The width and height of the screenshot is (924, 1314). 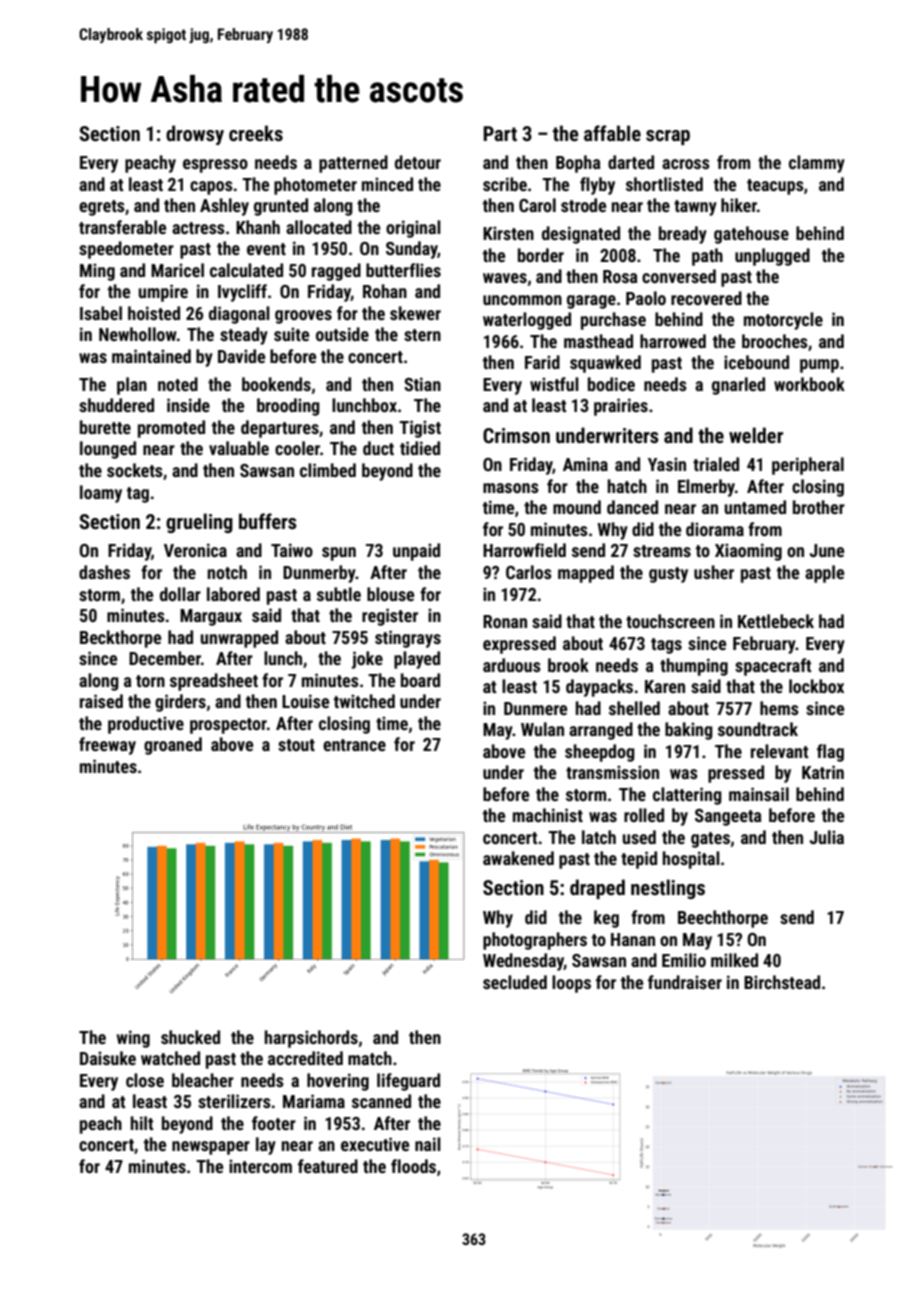 What do you see at coordinates (260, 1166) in the screenshot?
I see `intercom` at bounding box center [260, 1166].
